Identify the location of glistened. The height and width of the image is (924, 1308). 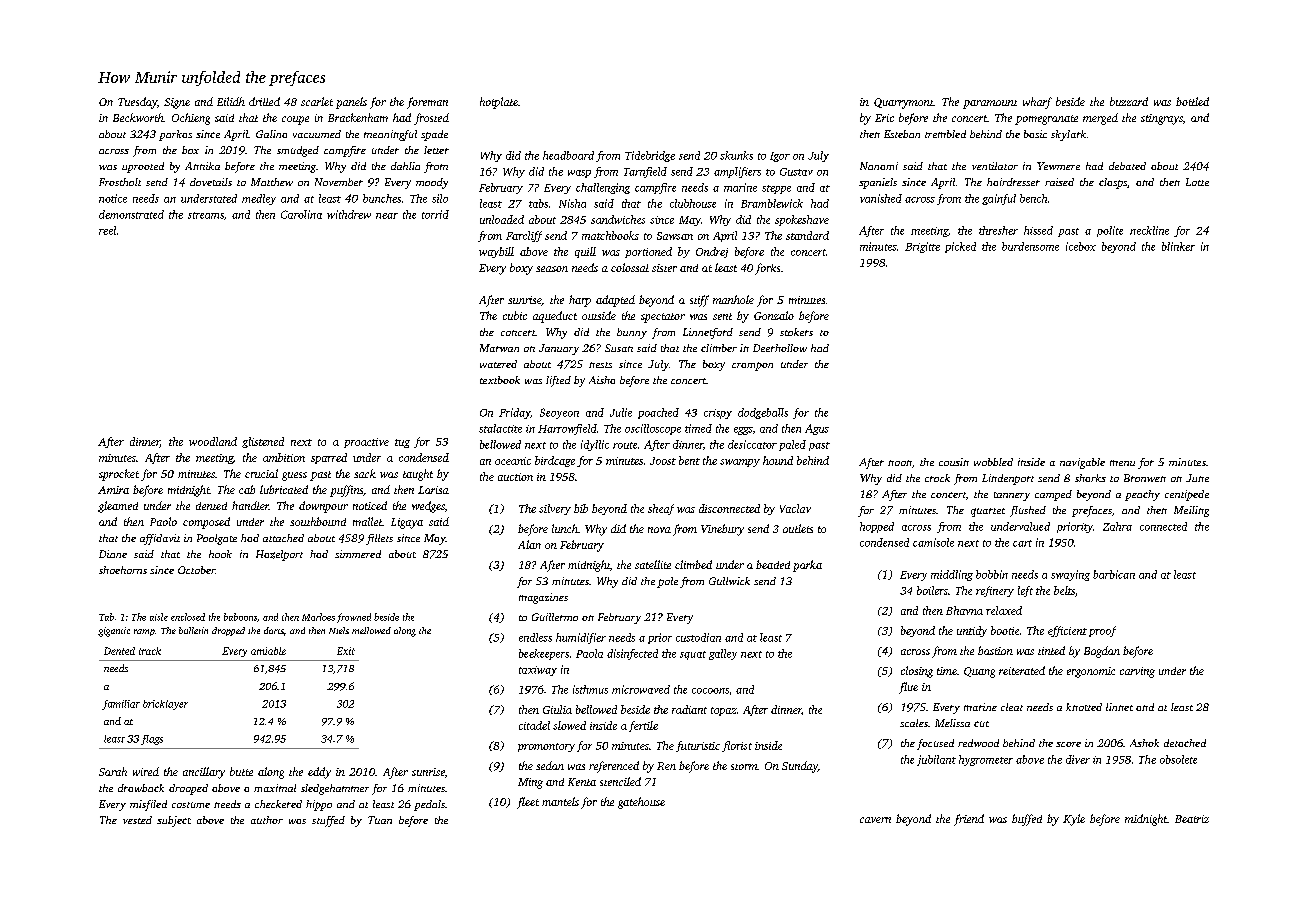
(263, 442).
